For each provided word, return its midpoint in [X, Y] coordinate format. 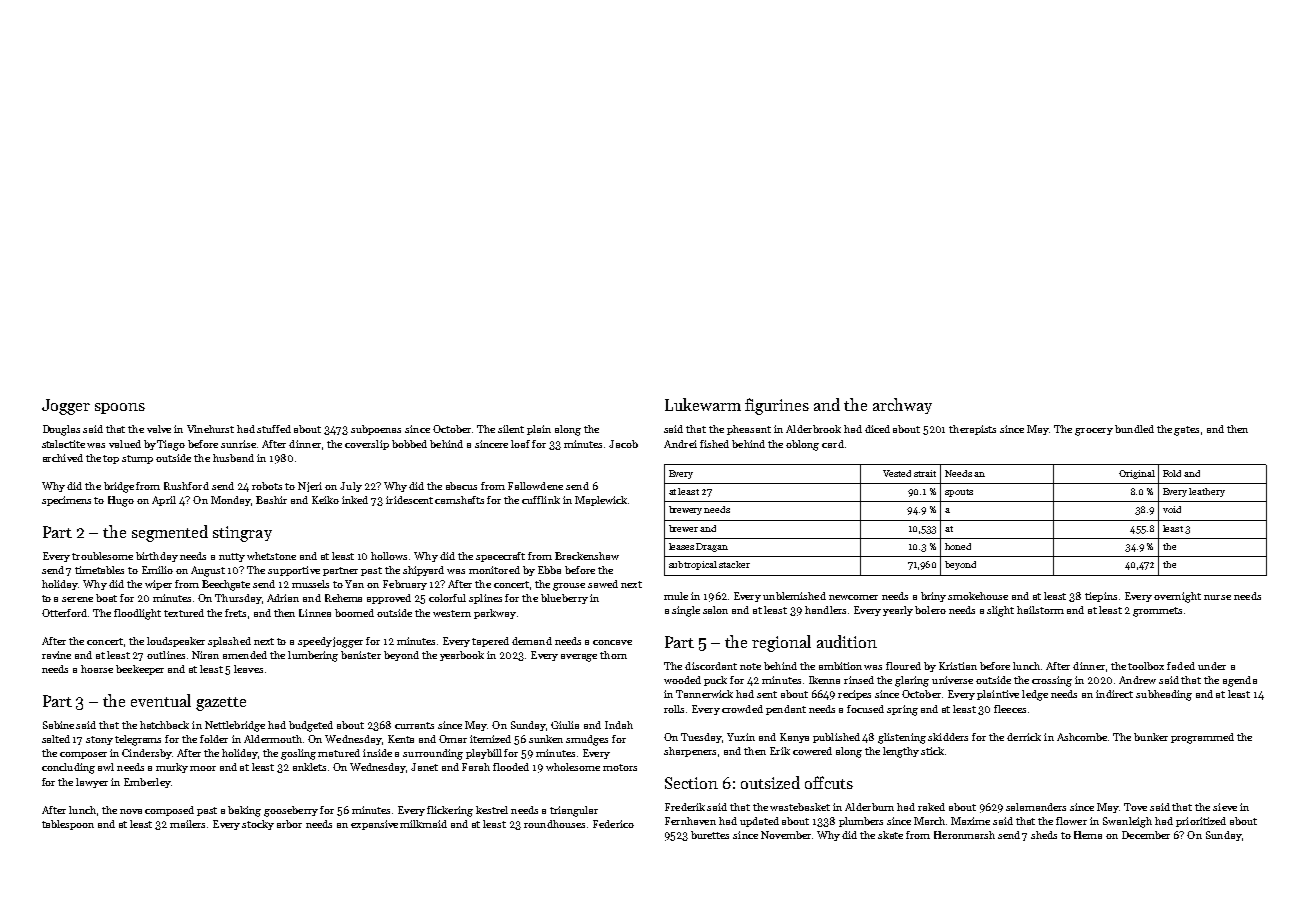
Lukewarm [703, 404]
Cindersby [147, 754]
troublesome [102, 556]
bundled [1134, 429]
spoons [120, 408]
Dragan [712, 547]
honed [958, 546]
